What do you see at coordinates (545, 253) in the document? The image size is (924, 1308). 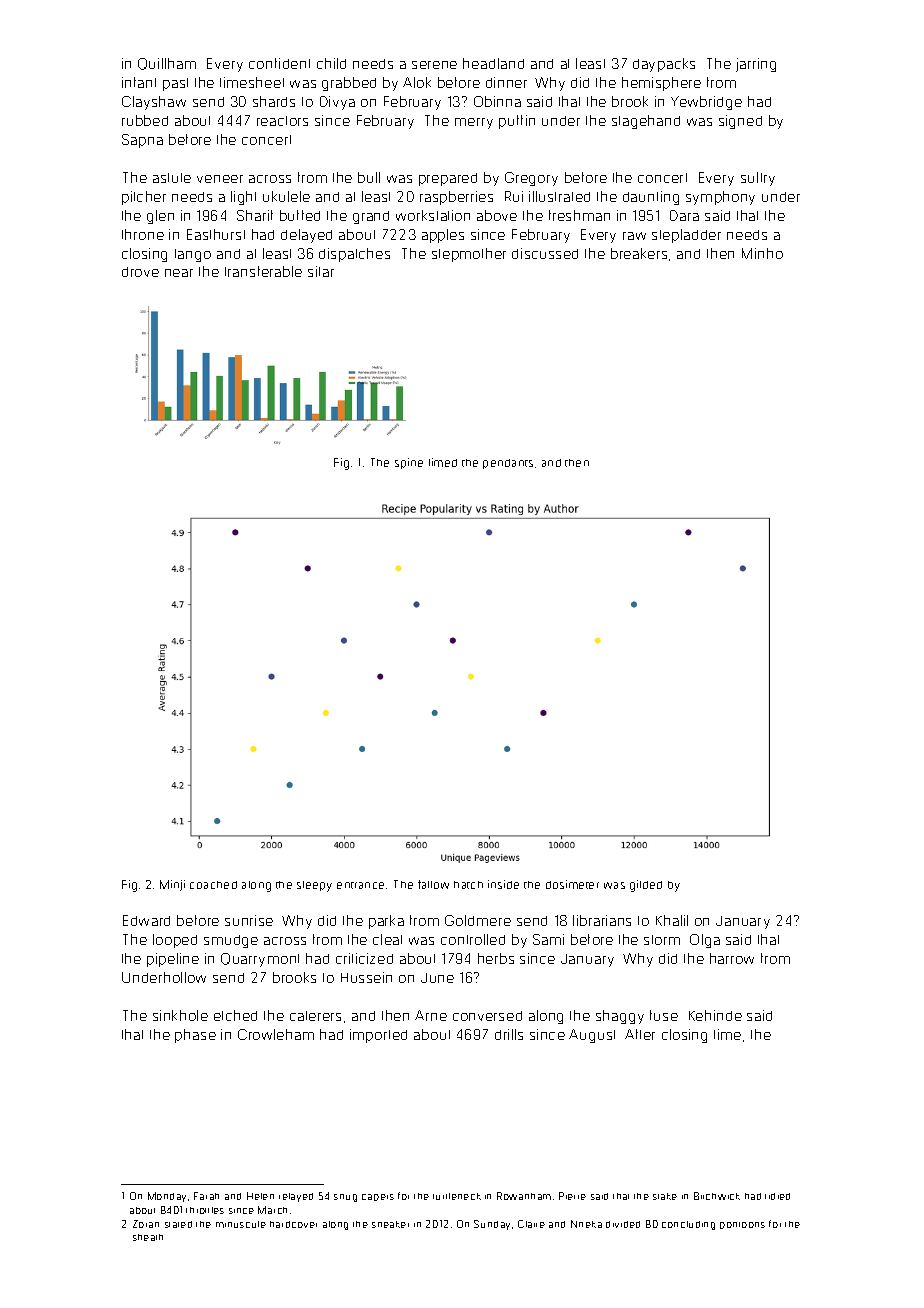 I see `discussed` at bounding box center [545, 253].
